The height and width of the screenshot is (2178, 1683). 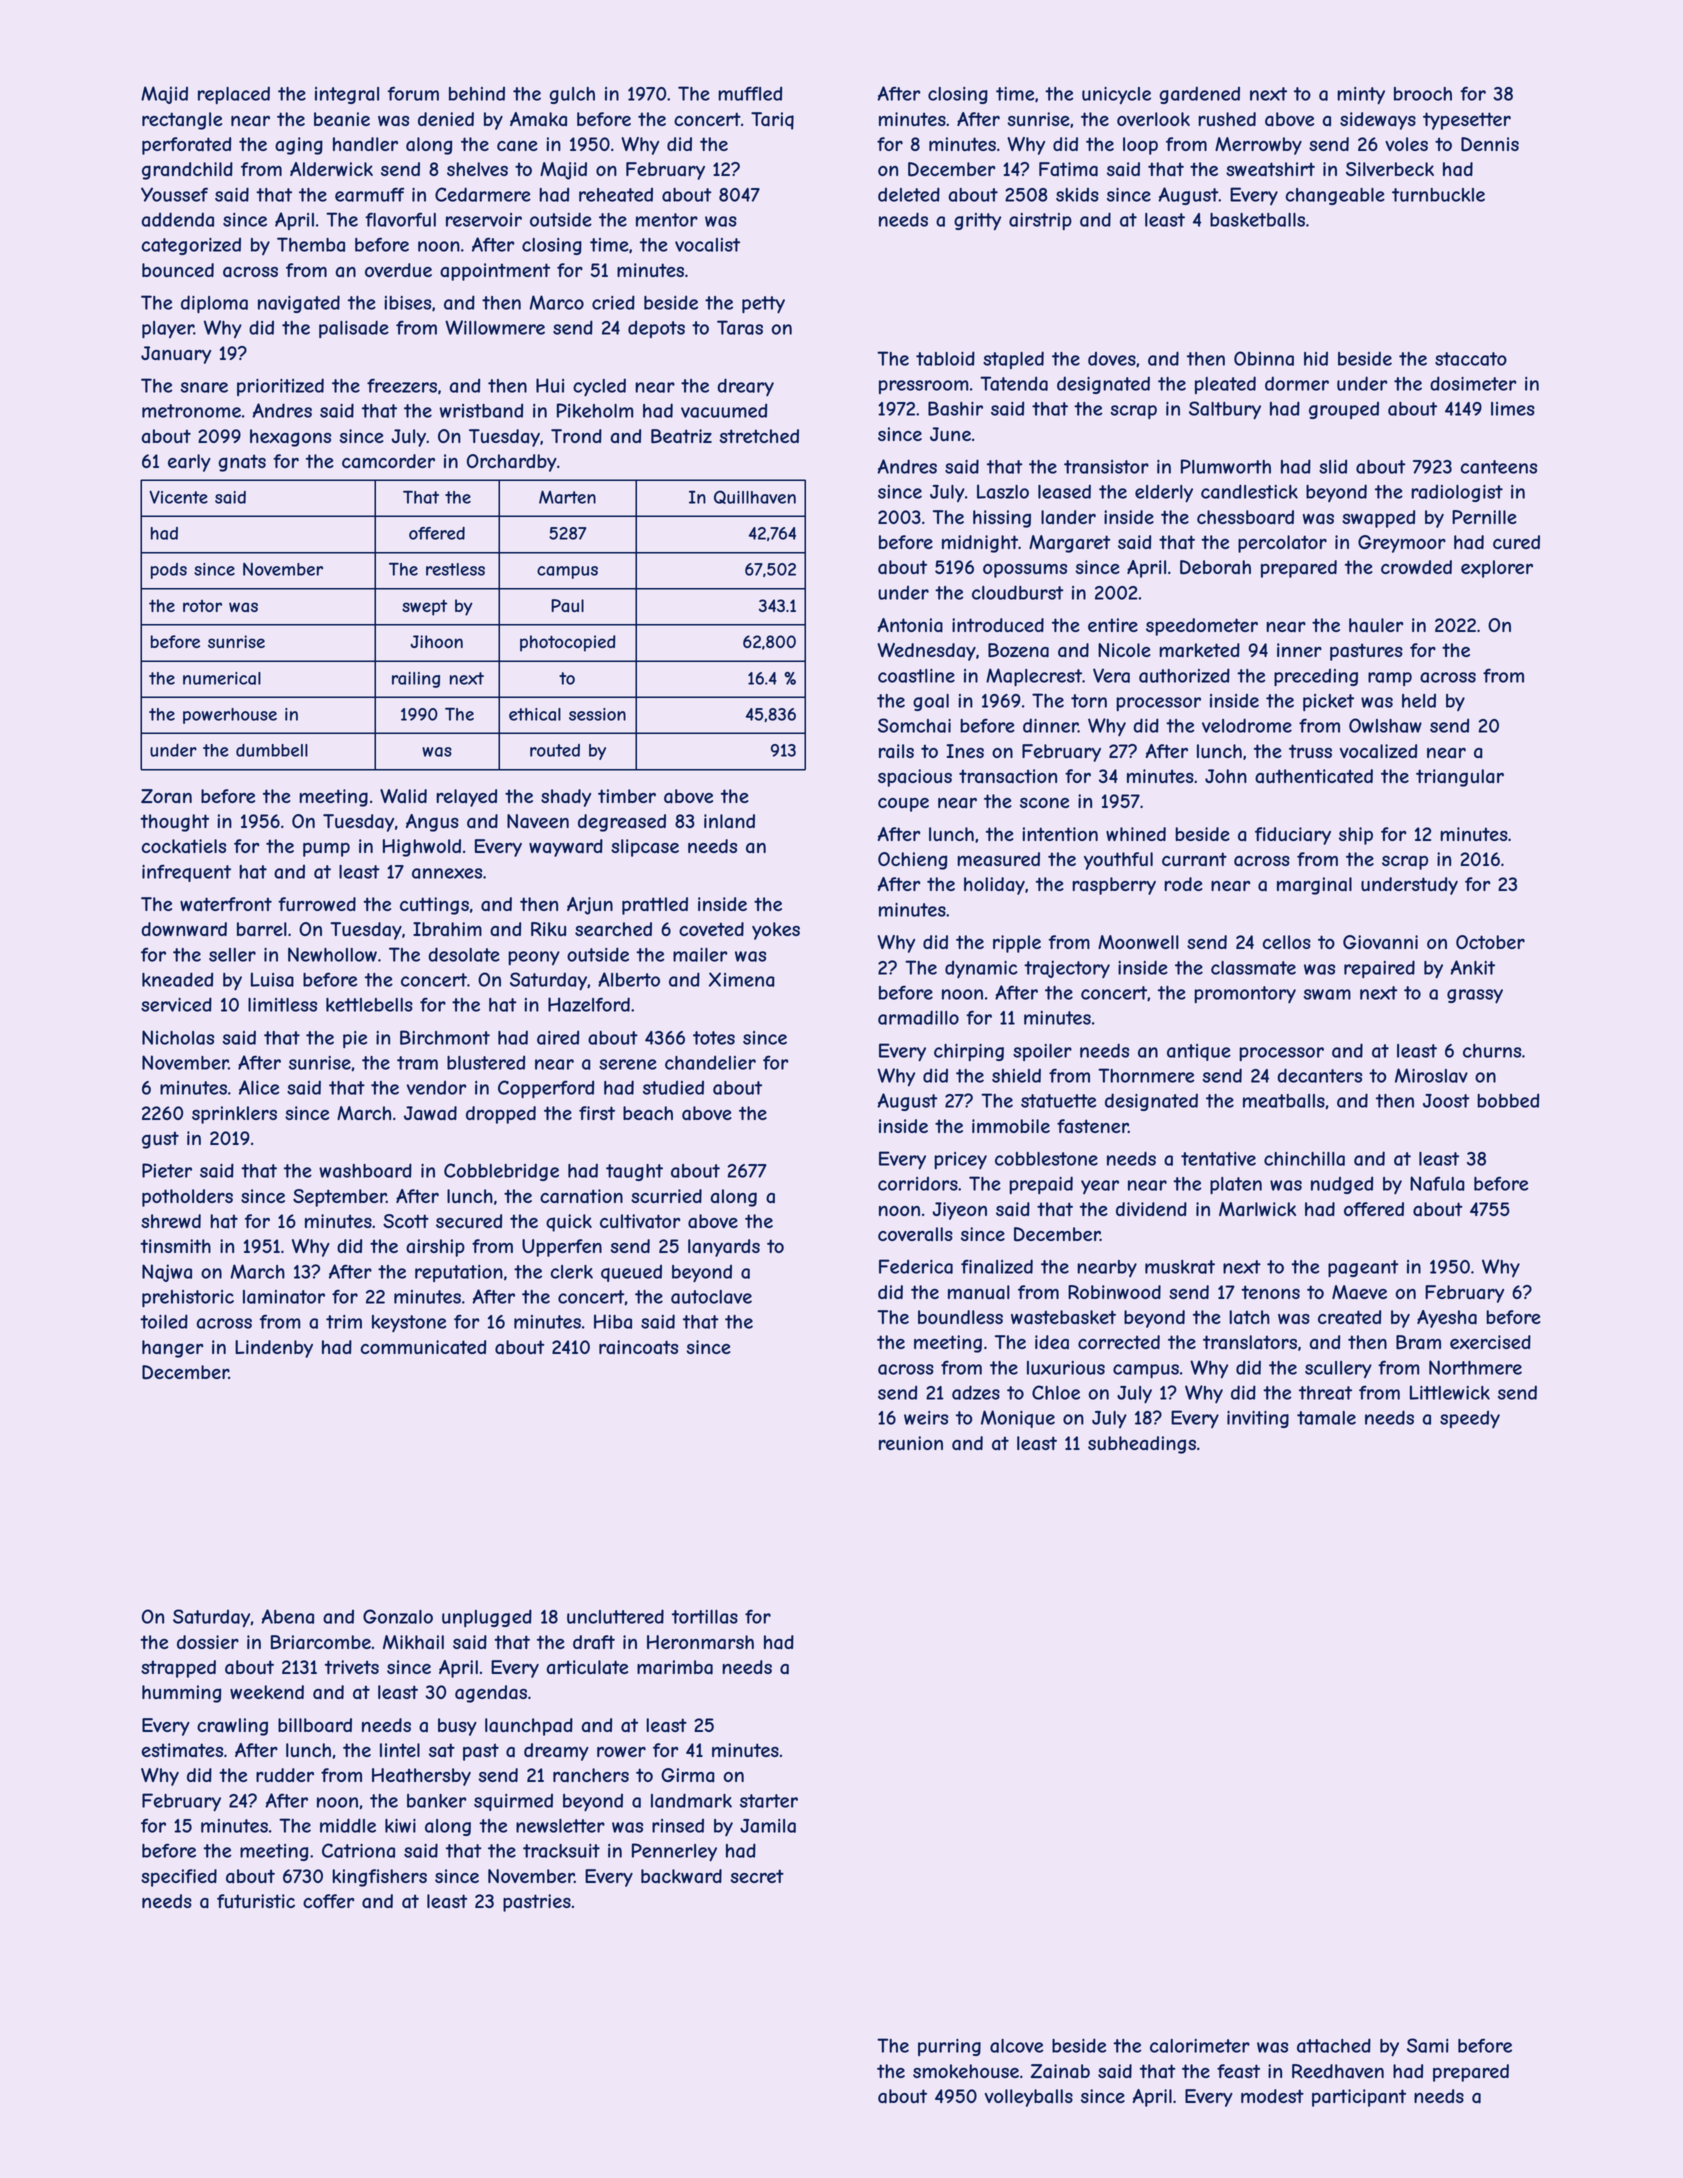 What do you see at coordinates (1470, 1420) in the screenshot?
I see `speedy` at bounding box center [1470, 1420].
